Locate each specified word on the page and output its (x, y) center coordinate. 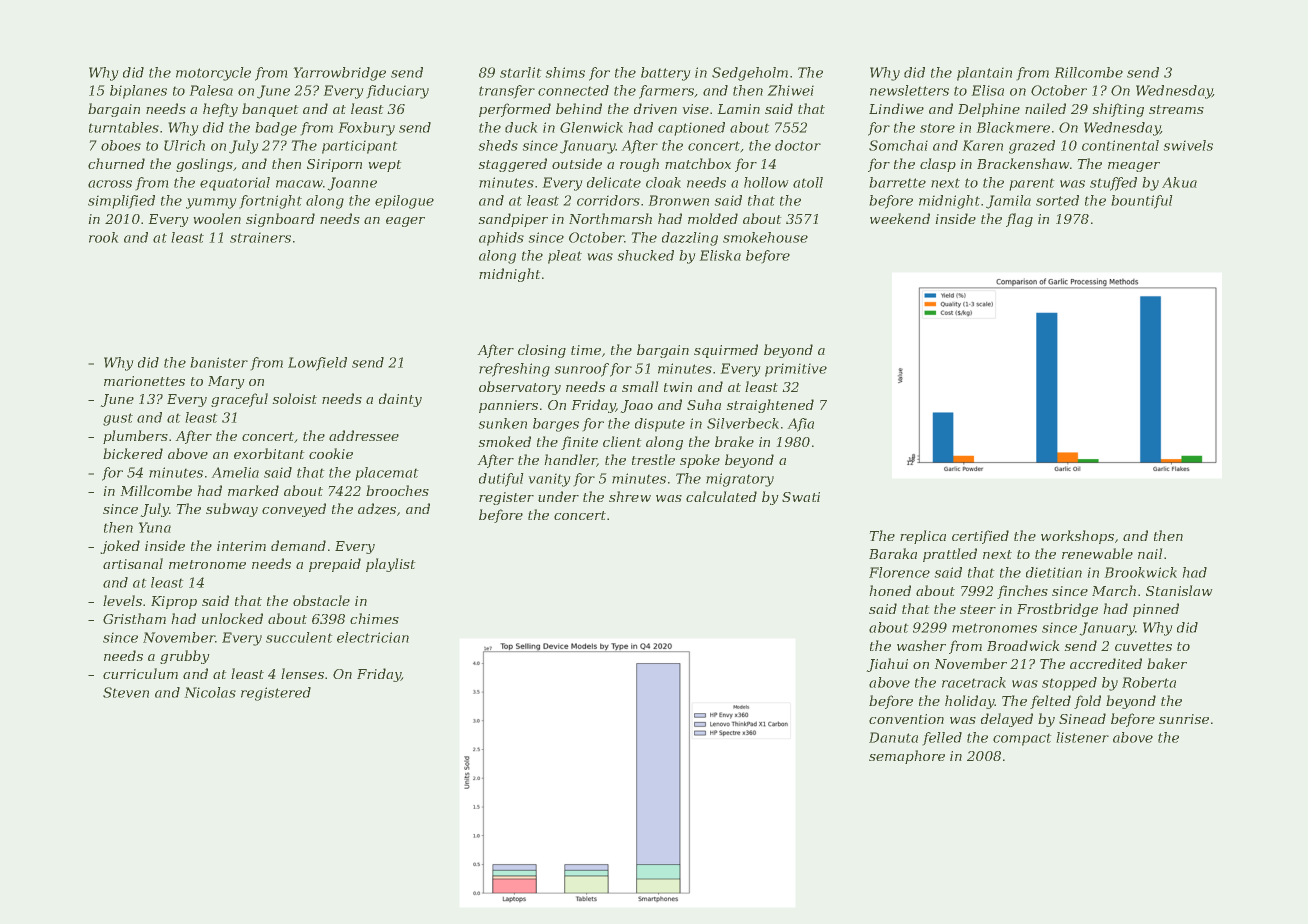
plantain (984, 74)
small (640, 386)
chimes (374, 618)
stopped (1069, 684)
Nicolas (210, 692)
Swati (801, 497)
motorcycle (213, 74)
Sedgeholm (750, 74)
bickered (133, 453)
